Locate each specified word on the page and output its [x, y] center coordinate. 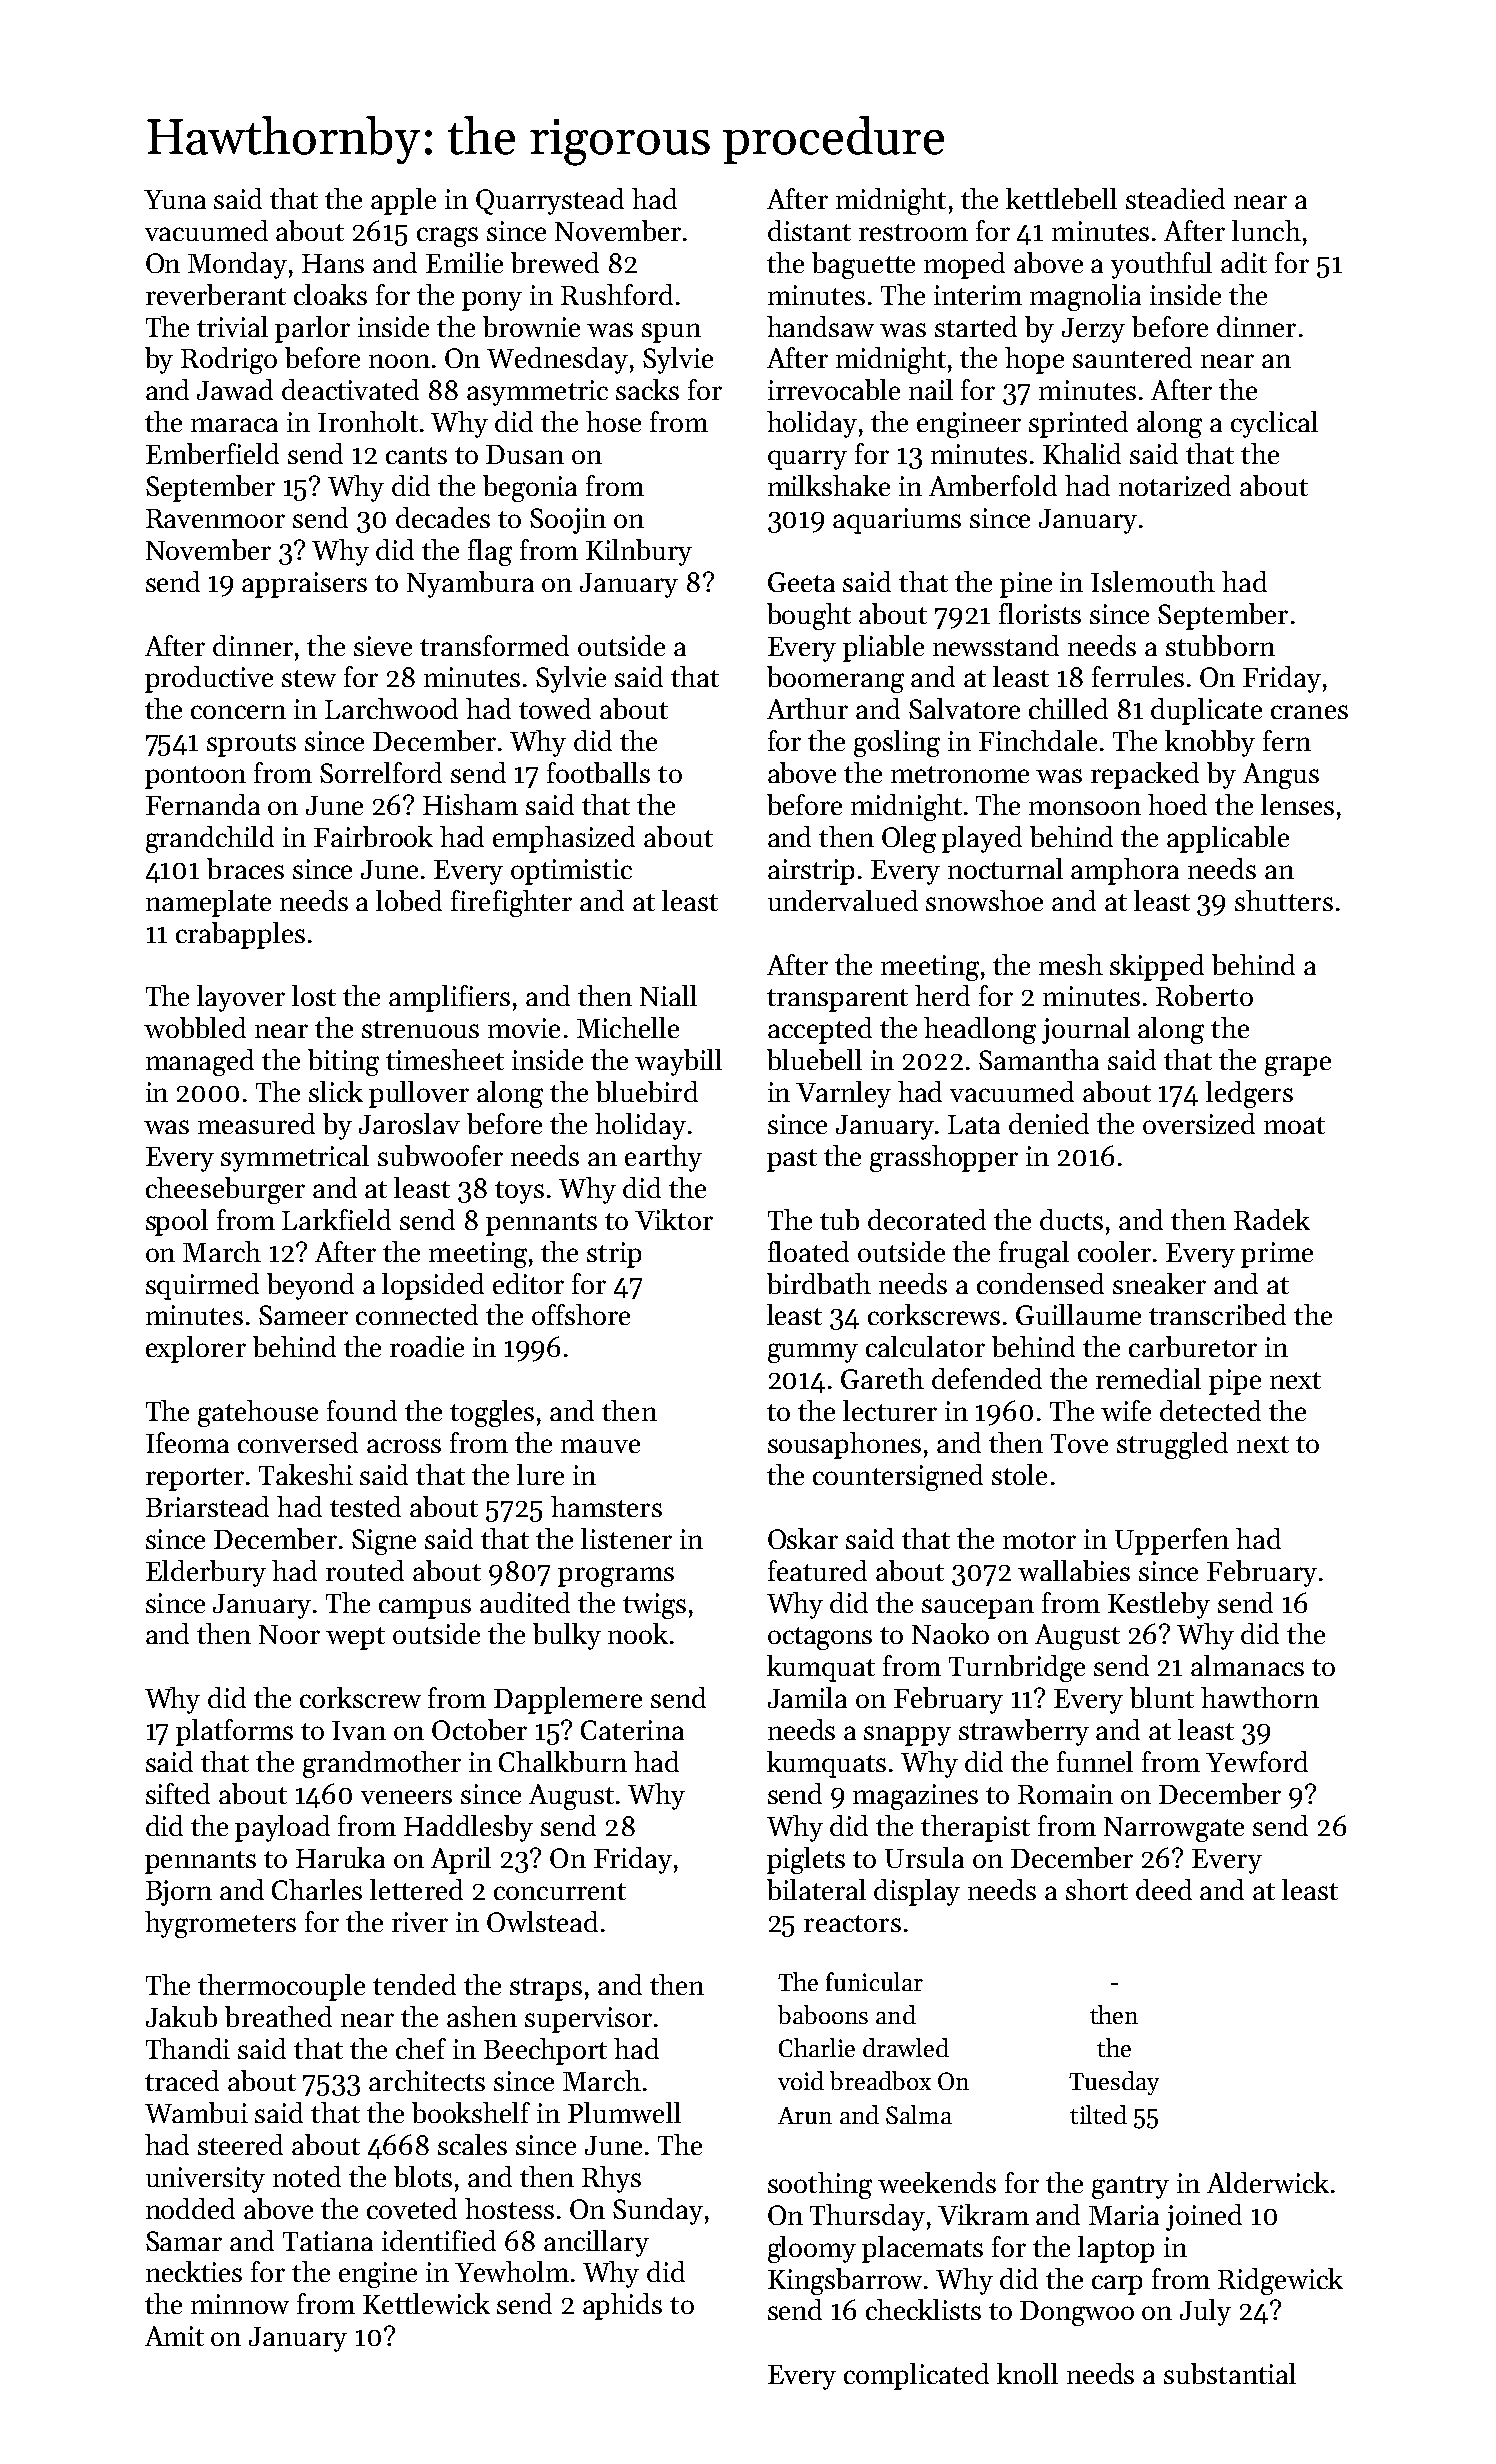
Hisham [470, 804]
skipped [1157, 967]
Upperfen [1172, 1541]
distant [809, 230]
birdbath [819, 1283]
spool [177, 1222]
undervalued [843, 900]
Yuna [175, 199]
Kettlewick [426, 2303]
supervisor [588, 2020]
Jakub [181, 2016]
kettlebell [1061, 198]
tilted [1098, 2114]
